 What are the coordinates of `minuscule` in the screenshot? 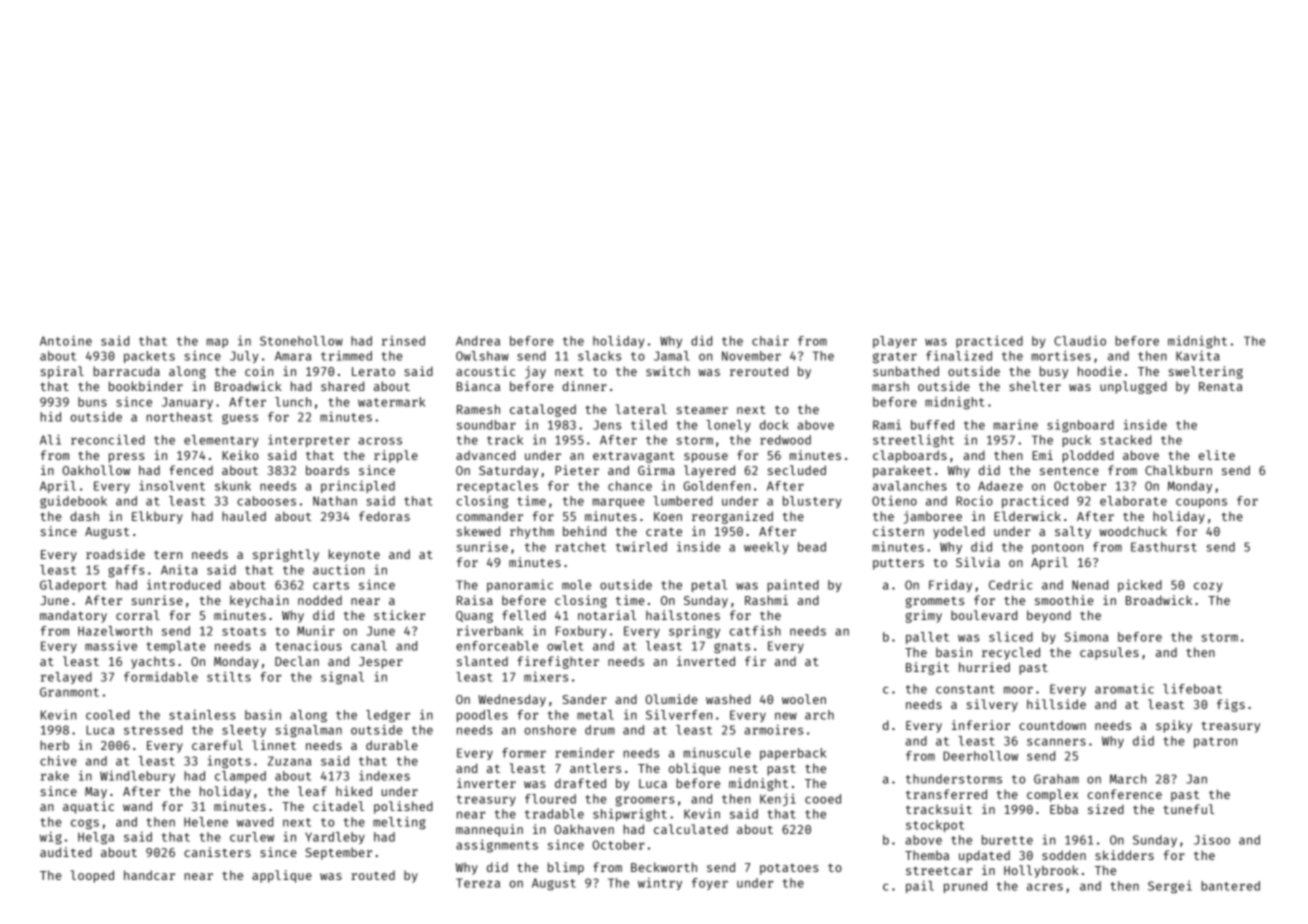 It's located at (717, 752).
